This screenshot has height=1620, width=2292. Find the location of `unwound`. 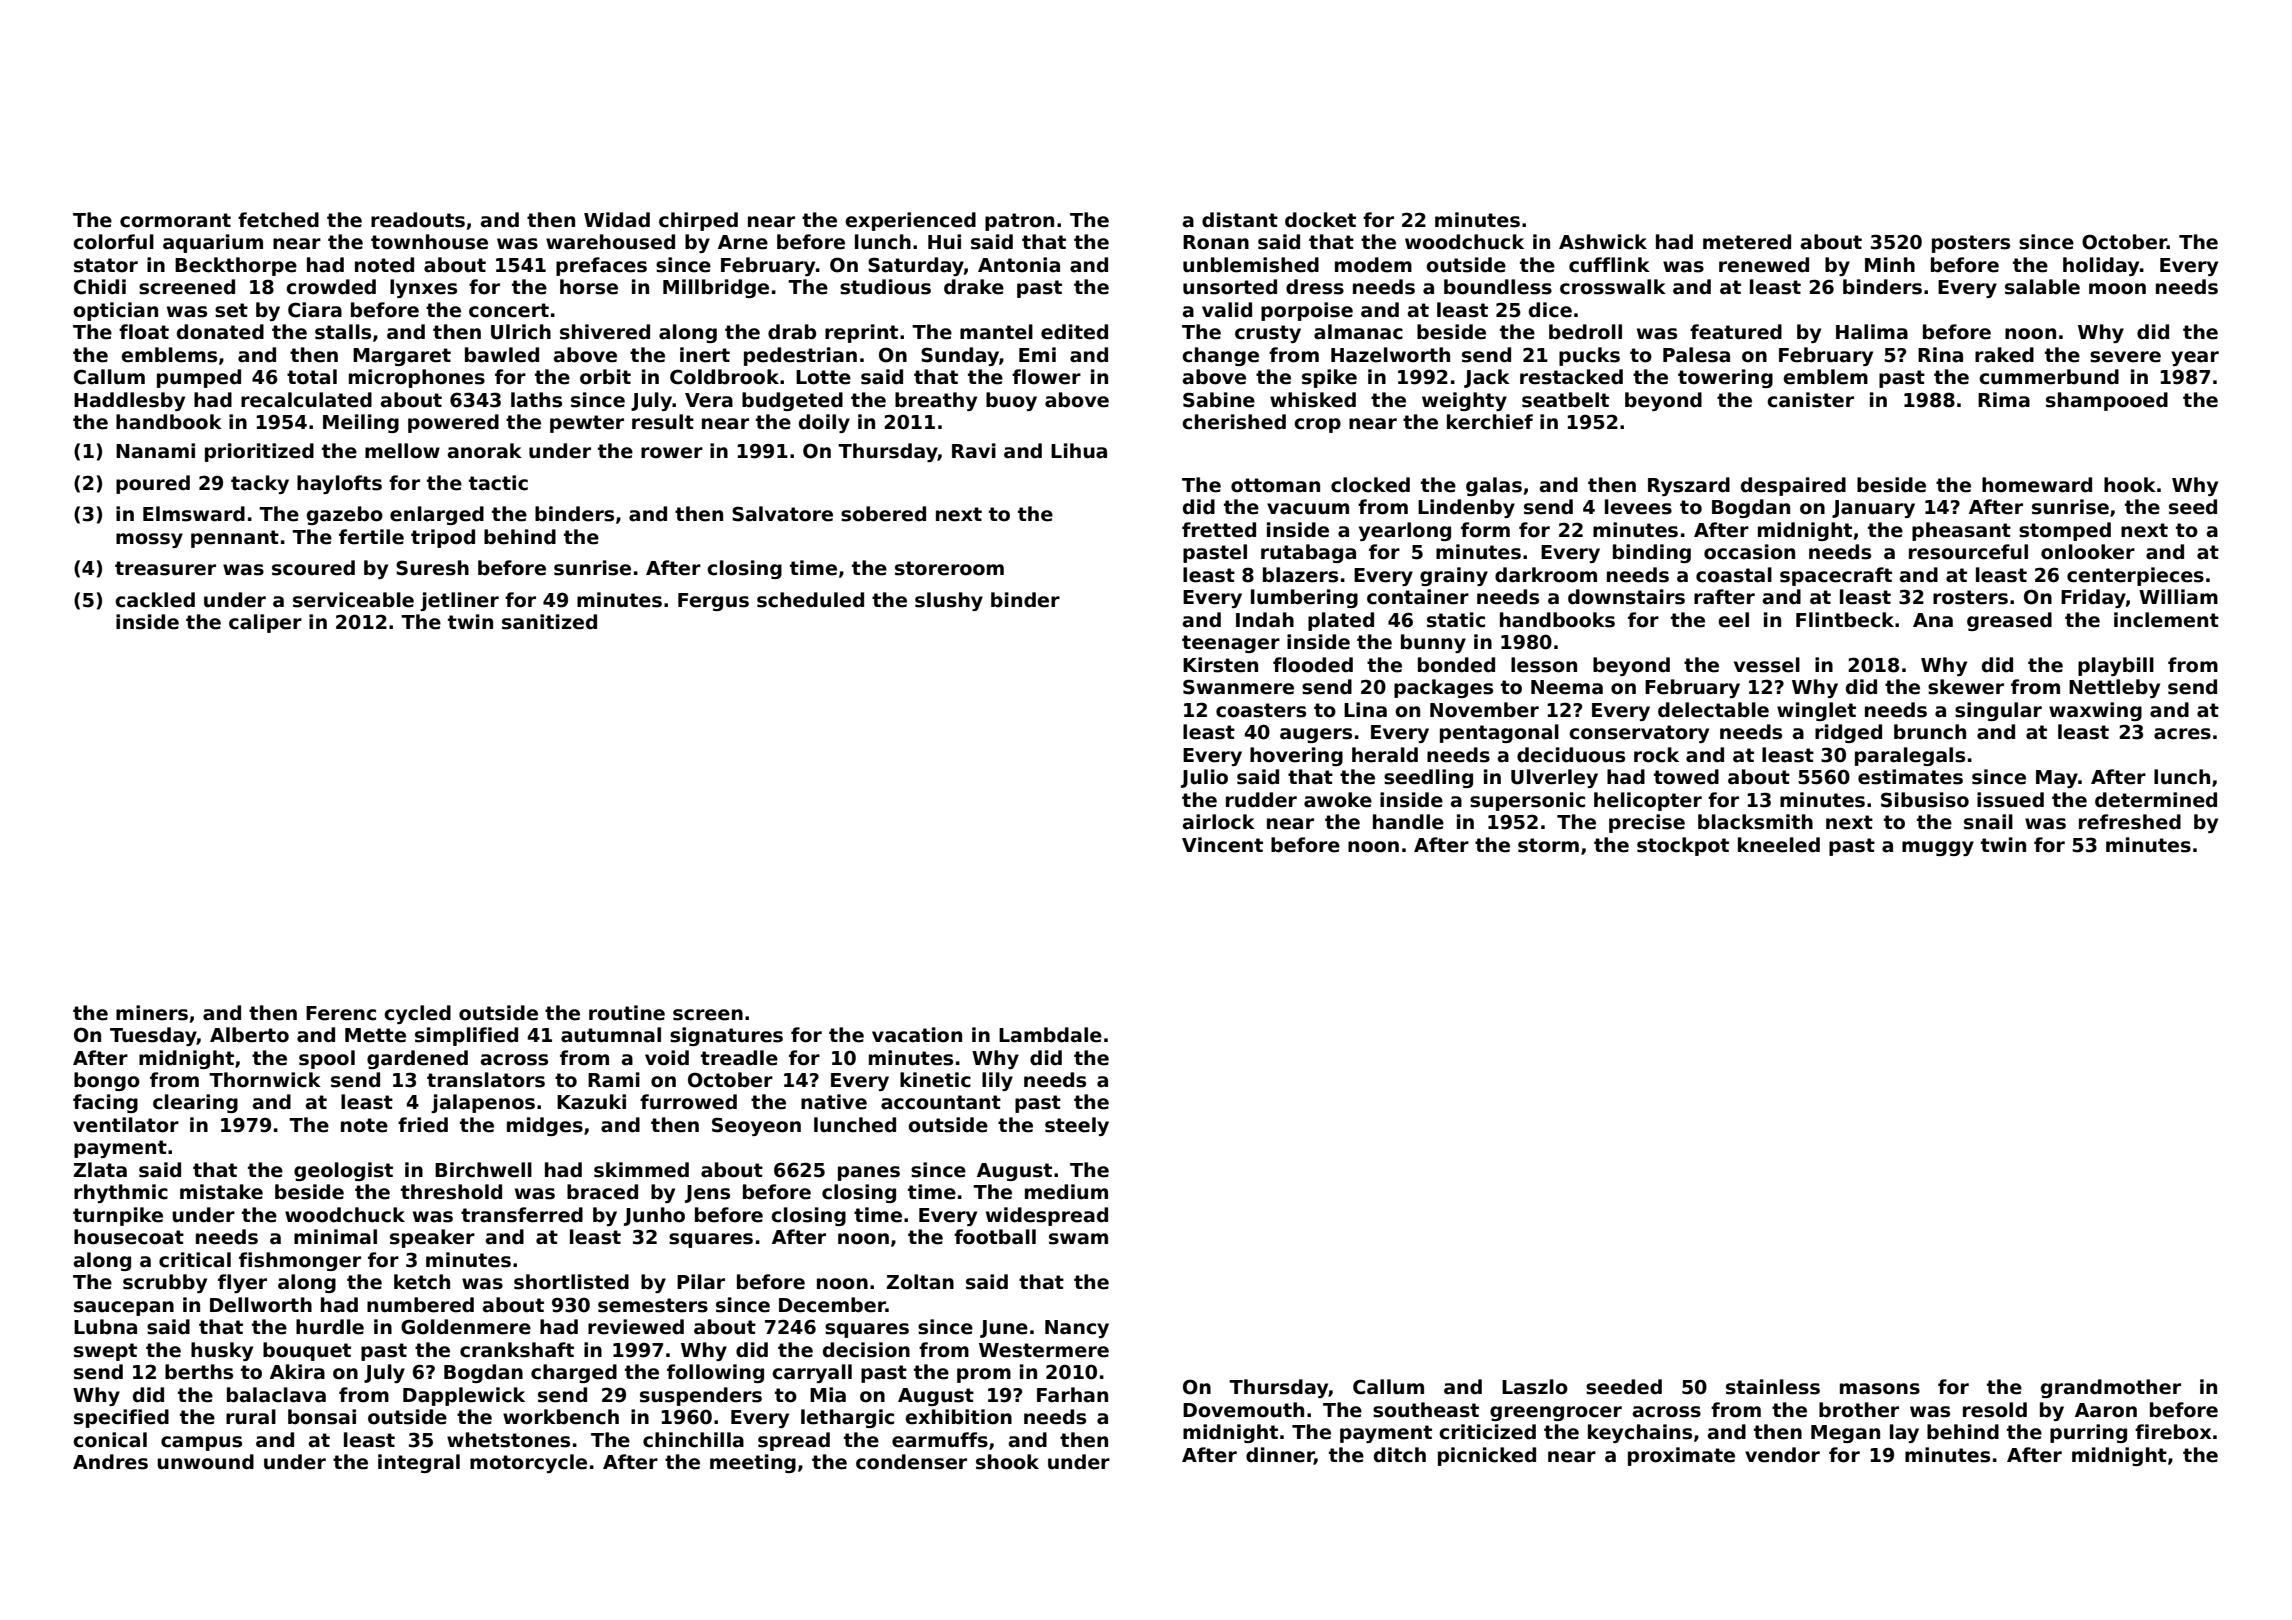

unwound is located at coordinates (205, 1462).
